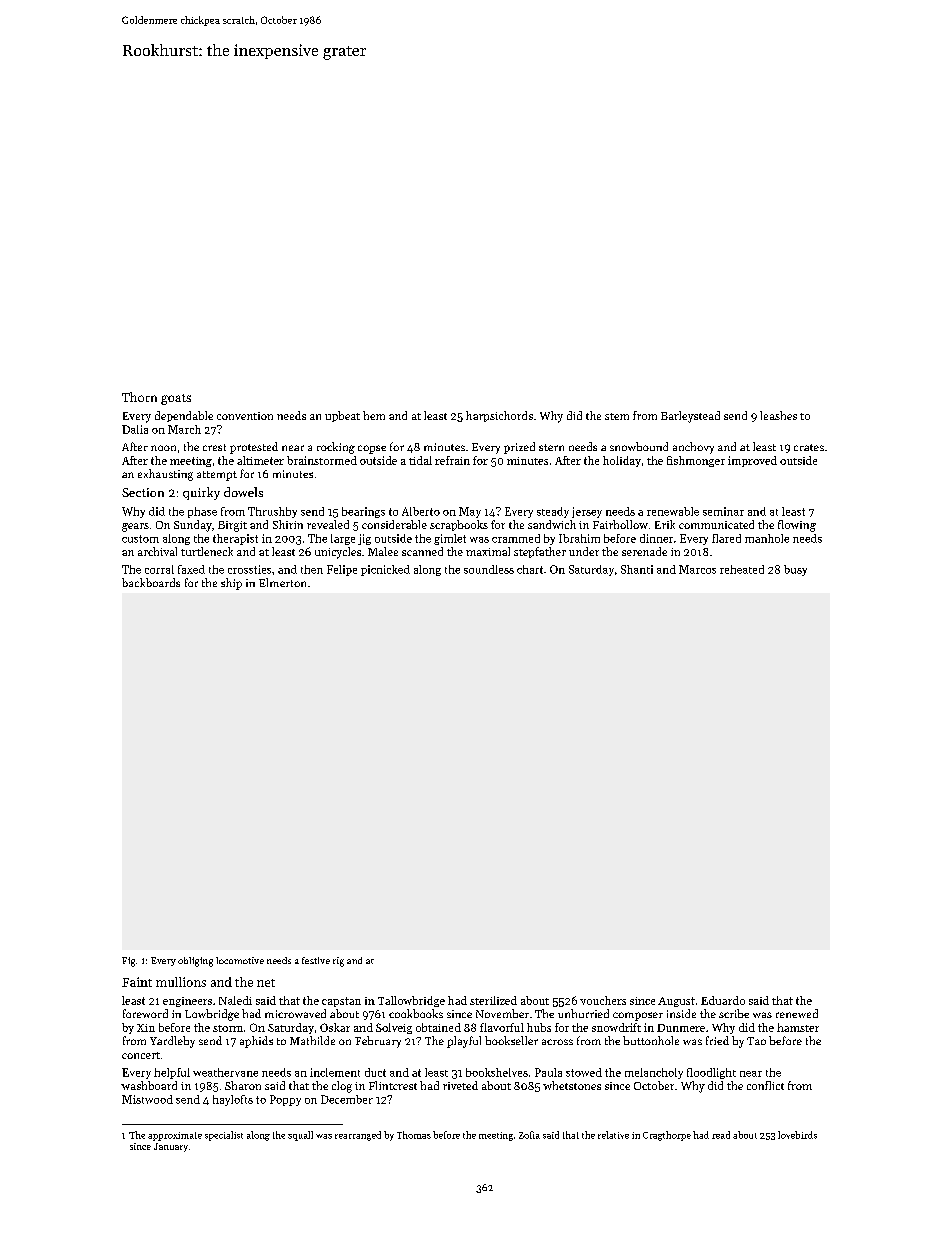 The width and height of the screenshot is (952, 1233). I want to click on soundless, so click(489, 569).
